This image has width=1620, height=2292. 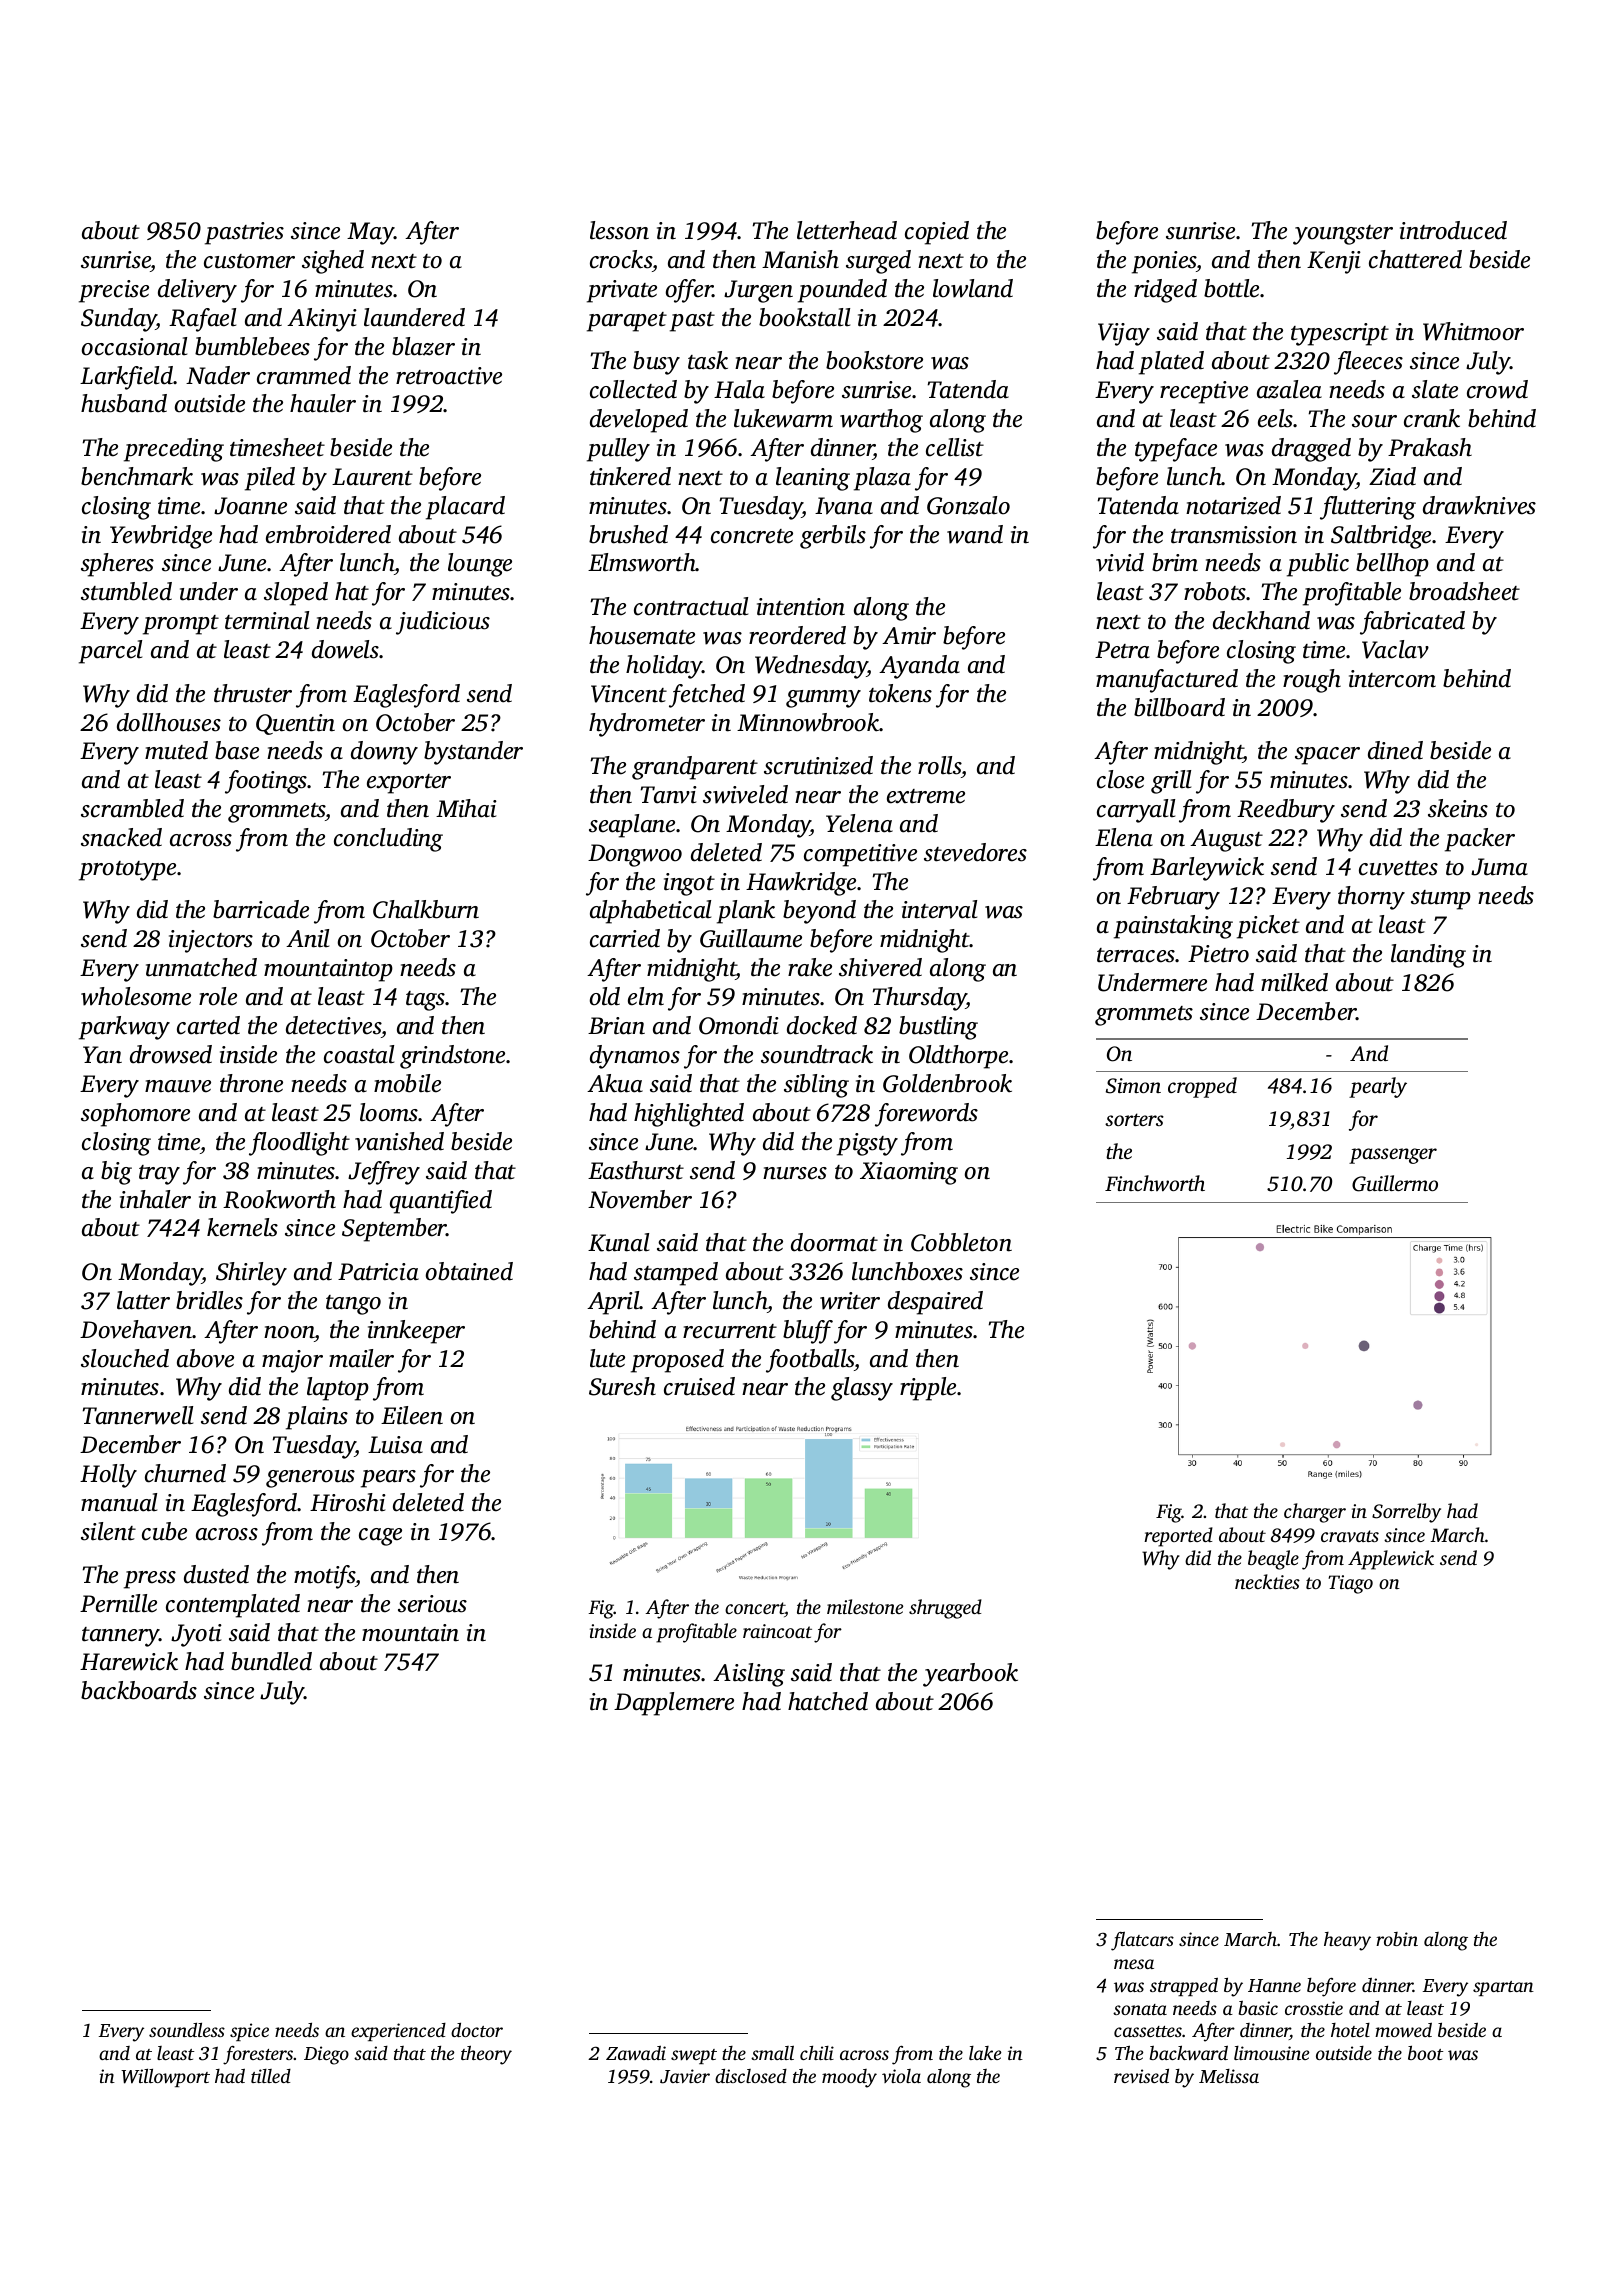 What do you see at coordinates (127, 871) in the image?
I see `prototype` at bounding box center [127, 871].
